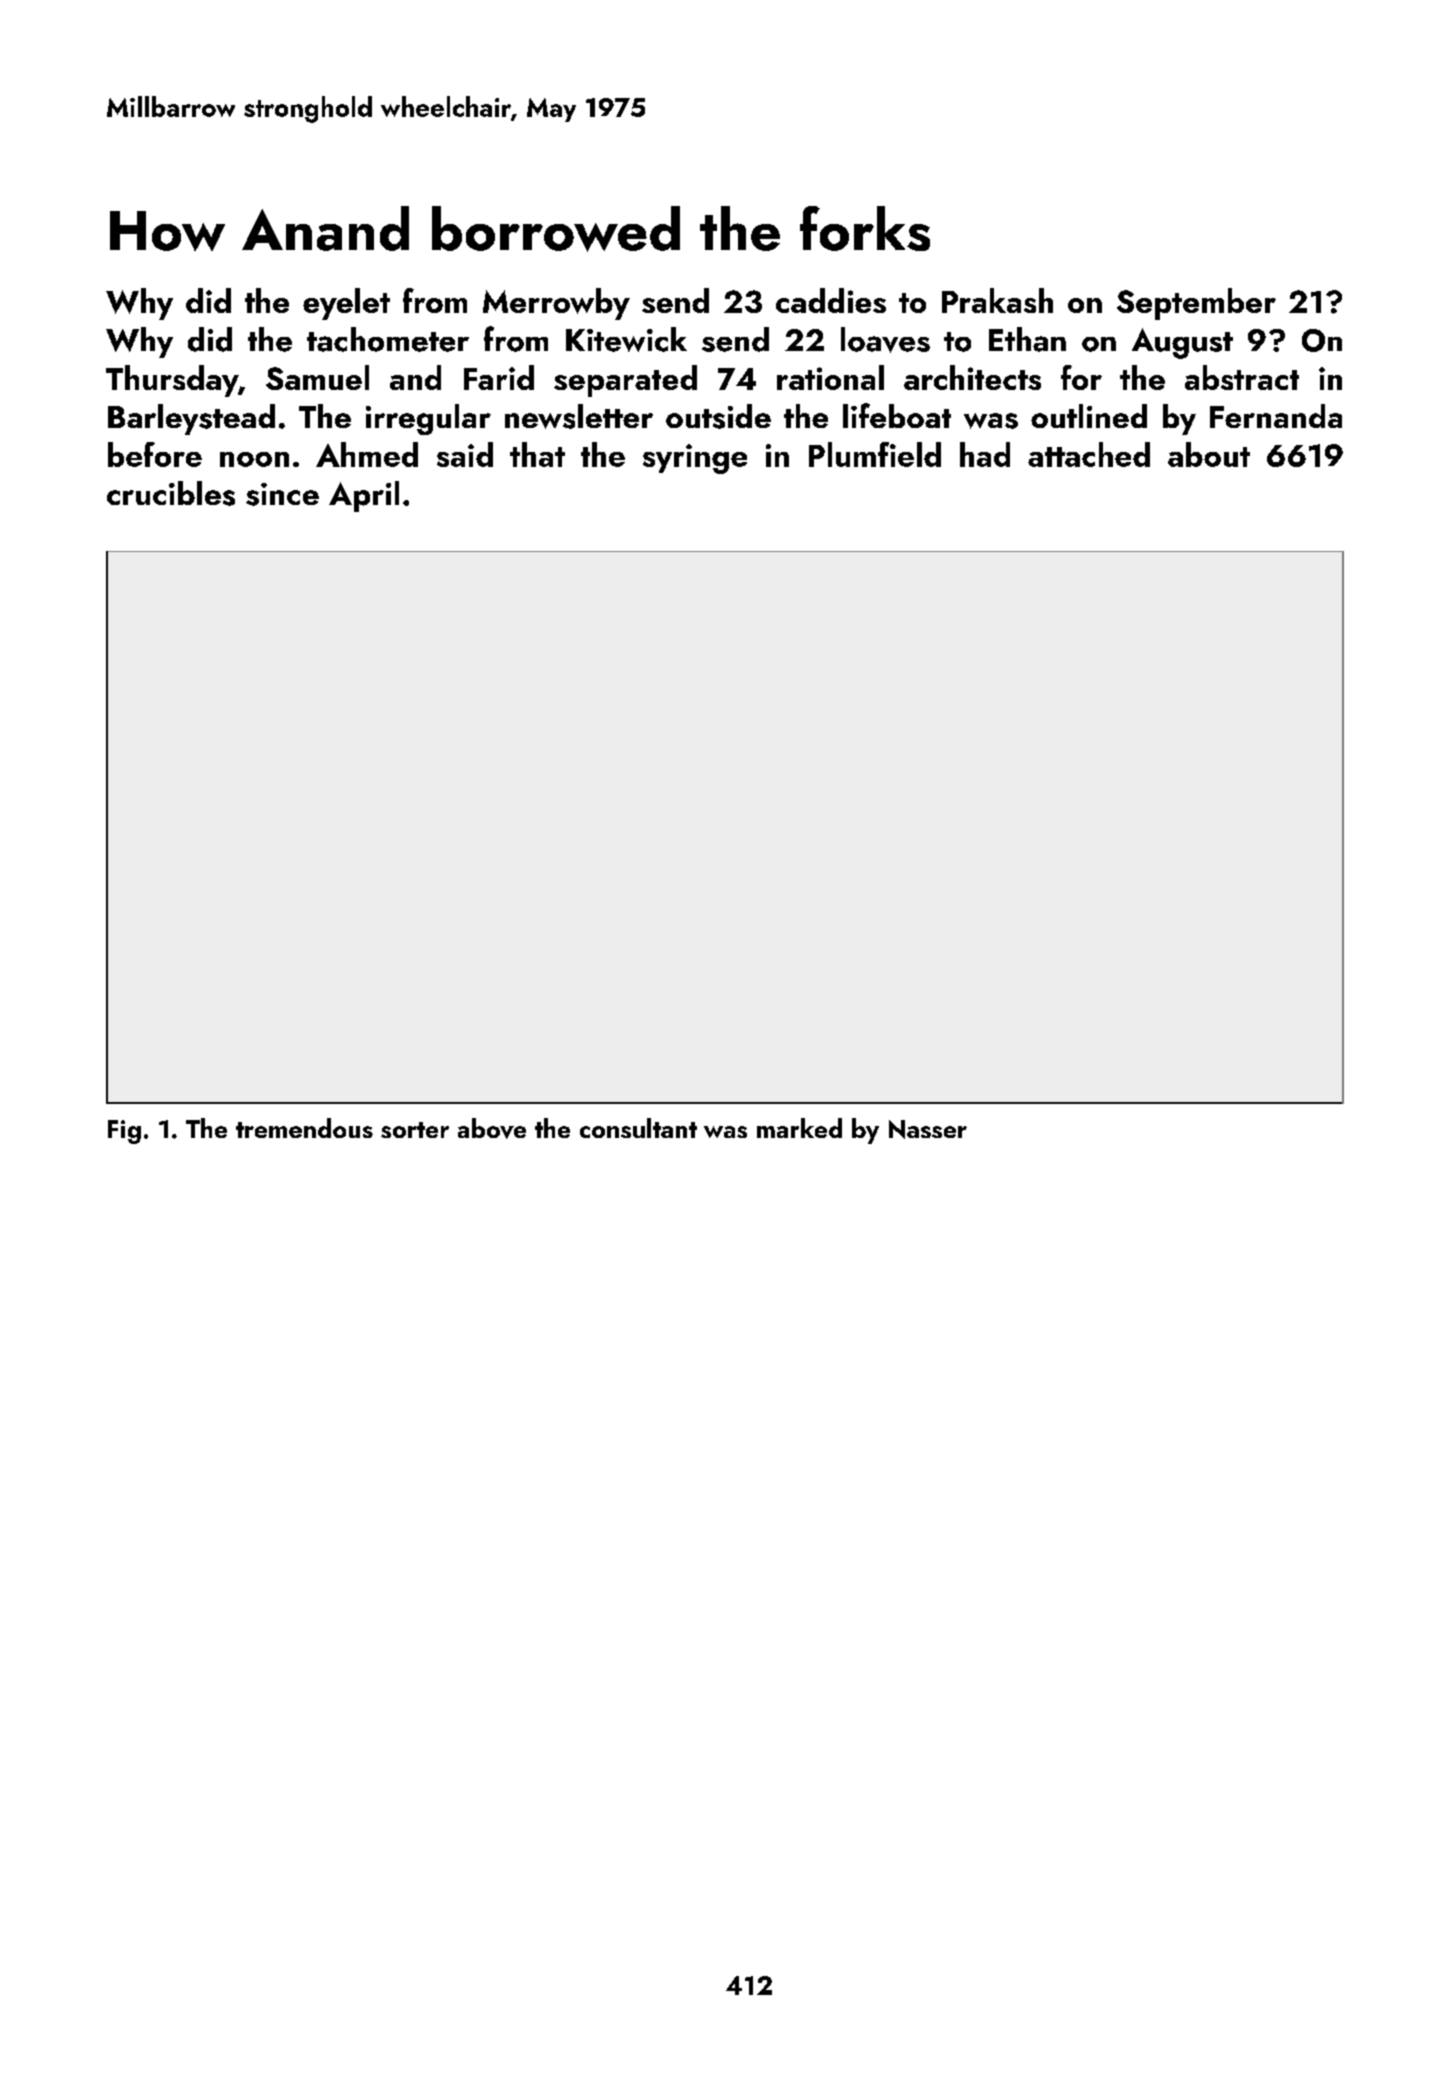 The width and height of the image is (1450, 2100). I want to click on Nasser, so click(928, 1129).
